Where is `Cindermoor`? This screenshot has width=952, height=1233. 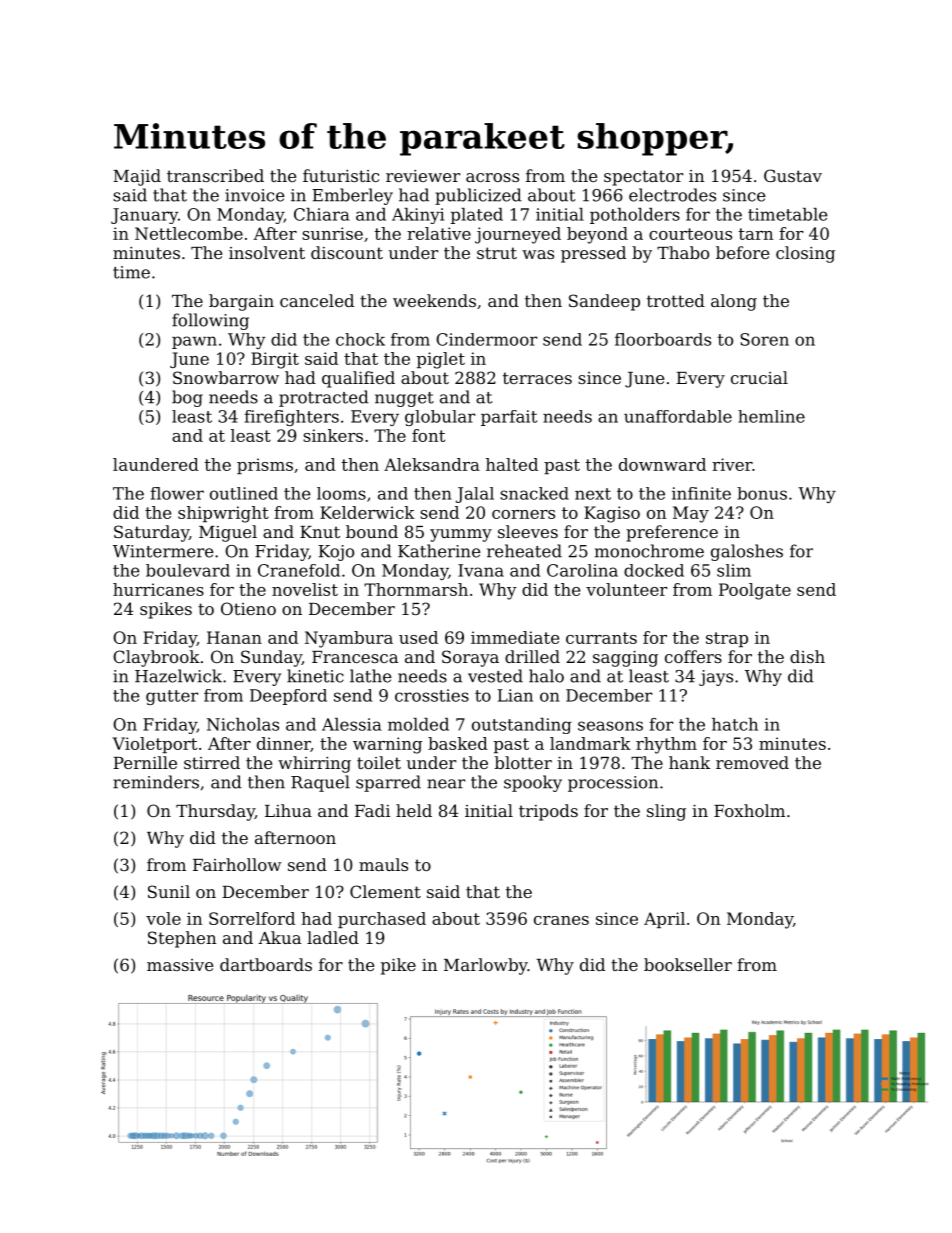 Cindermoor is located at coordinates (486, 339).
